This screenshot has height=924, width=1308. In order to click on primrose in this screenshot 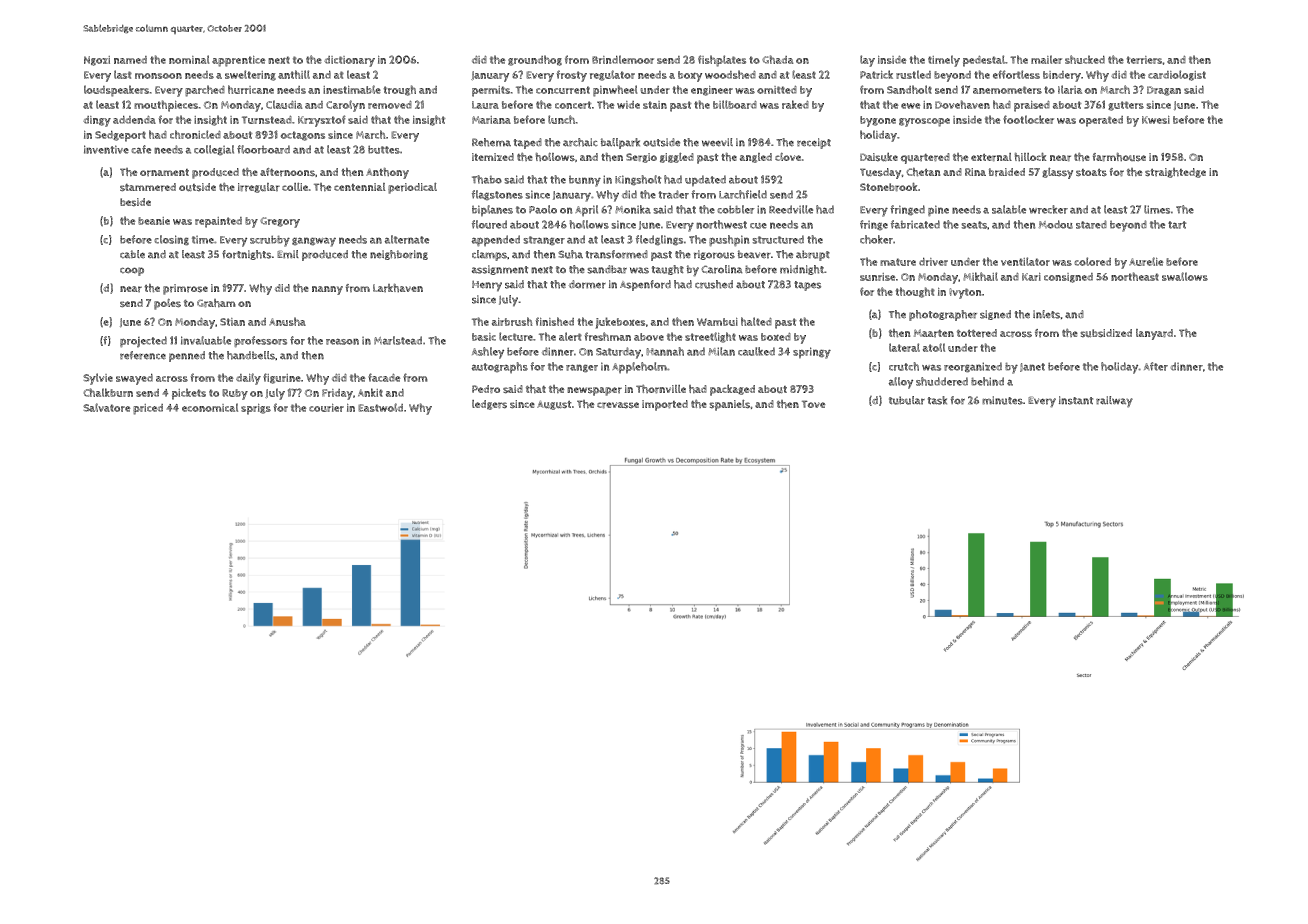, I will do `click(185, 289)`.
